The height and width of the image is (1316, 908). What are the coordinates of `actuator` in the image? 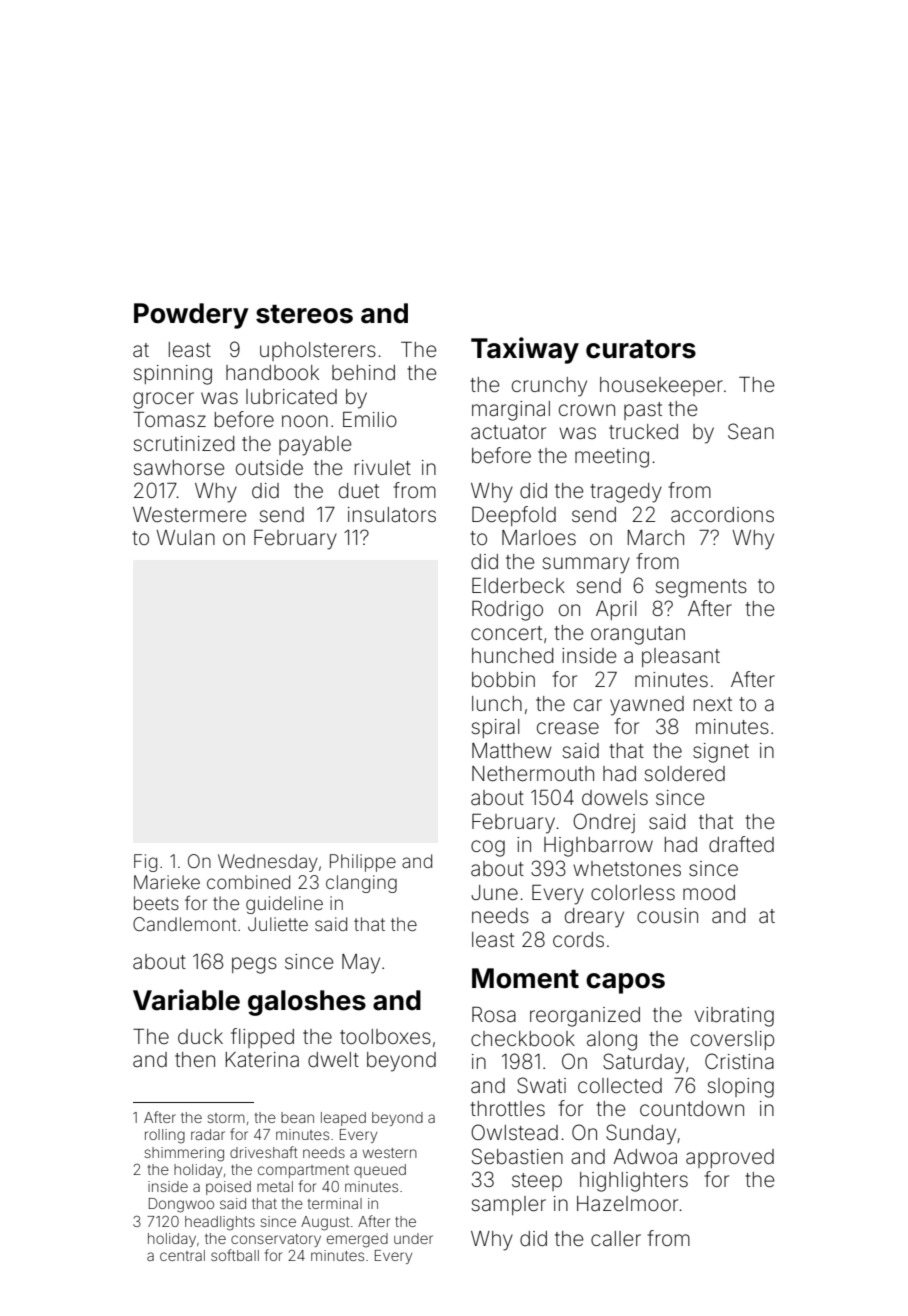 It's located at (508, 432).
